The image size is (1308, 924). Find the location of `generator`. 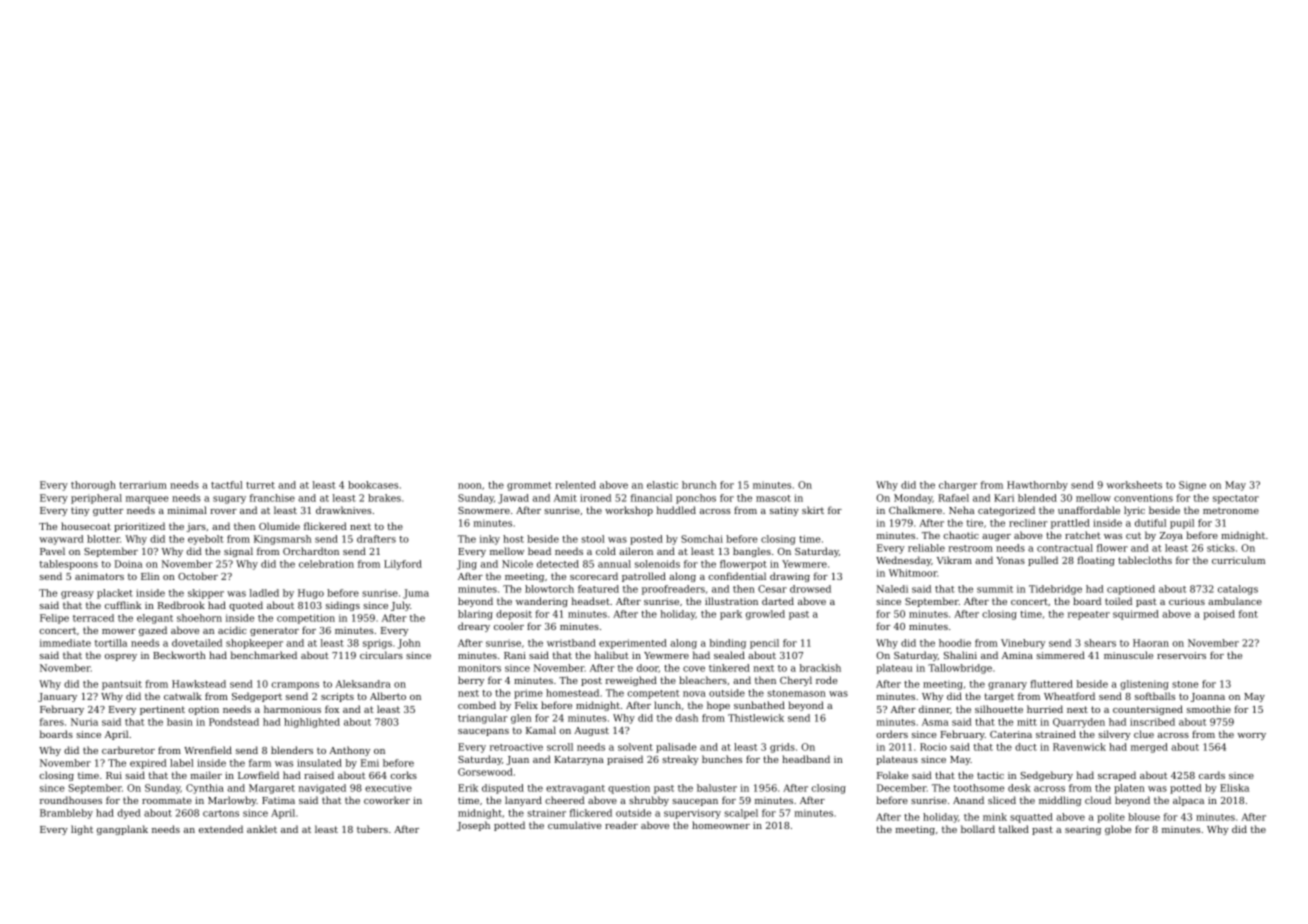

generator is located at coordinates (274, 631).
